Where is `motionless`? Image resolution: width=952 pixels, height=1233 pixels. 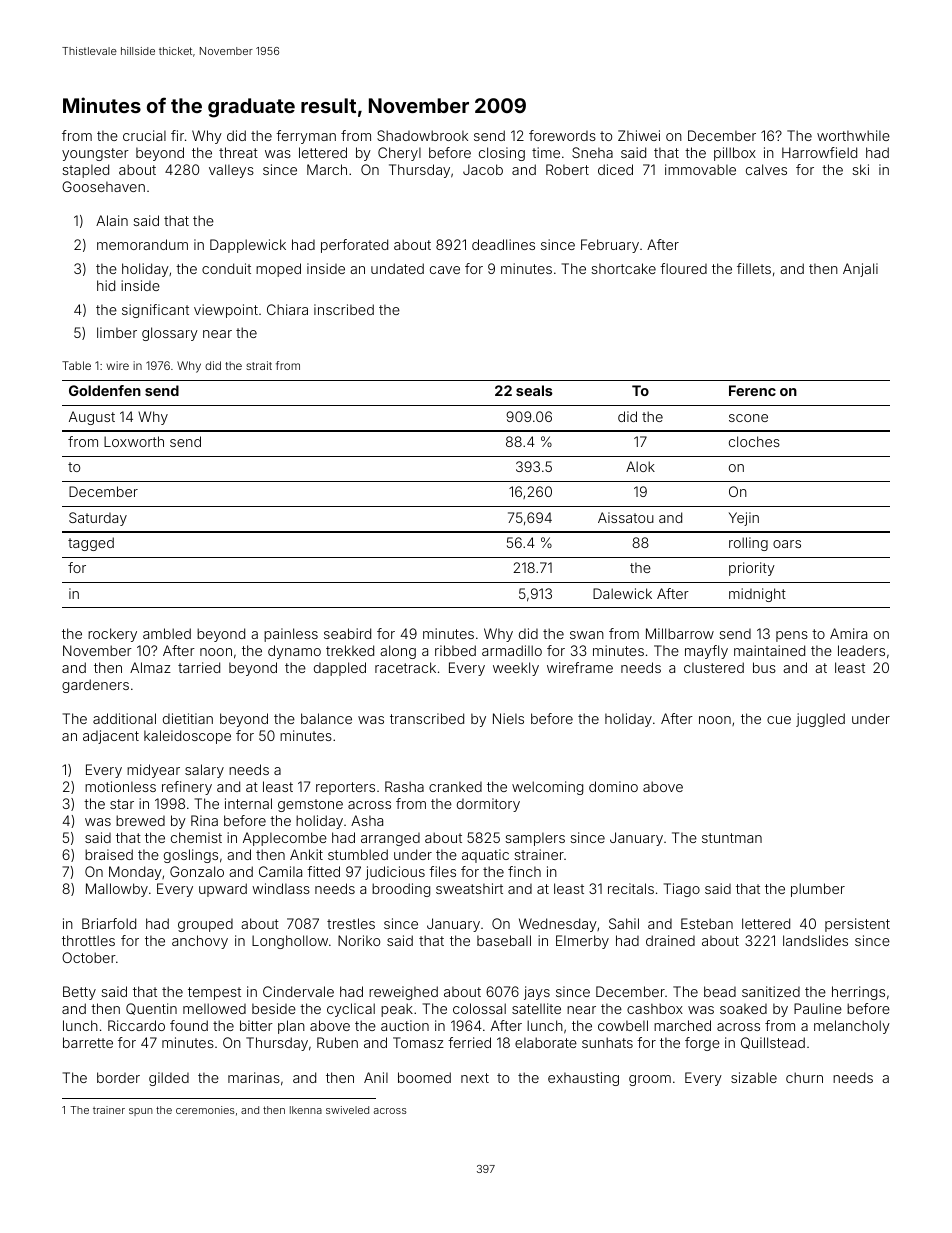
motionless is located at coordinates (120, 786).
